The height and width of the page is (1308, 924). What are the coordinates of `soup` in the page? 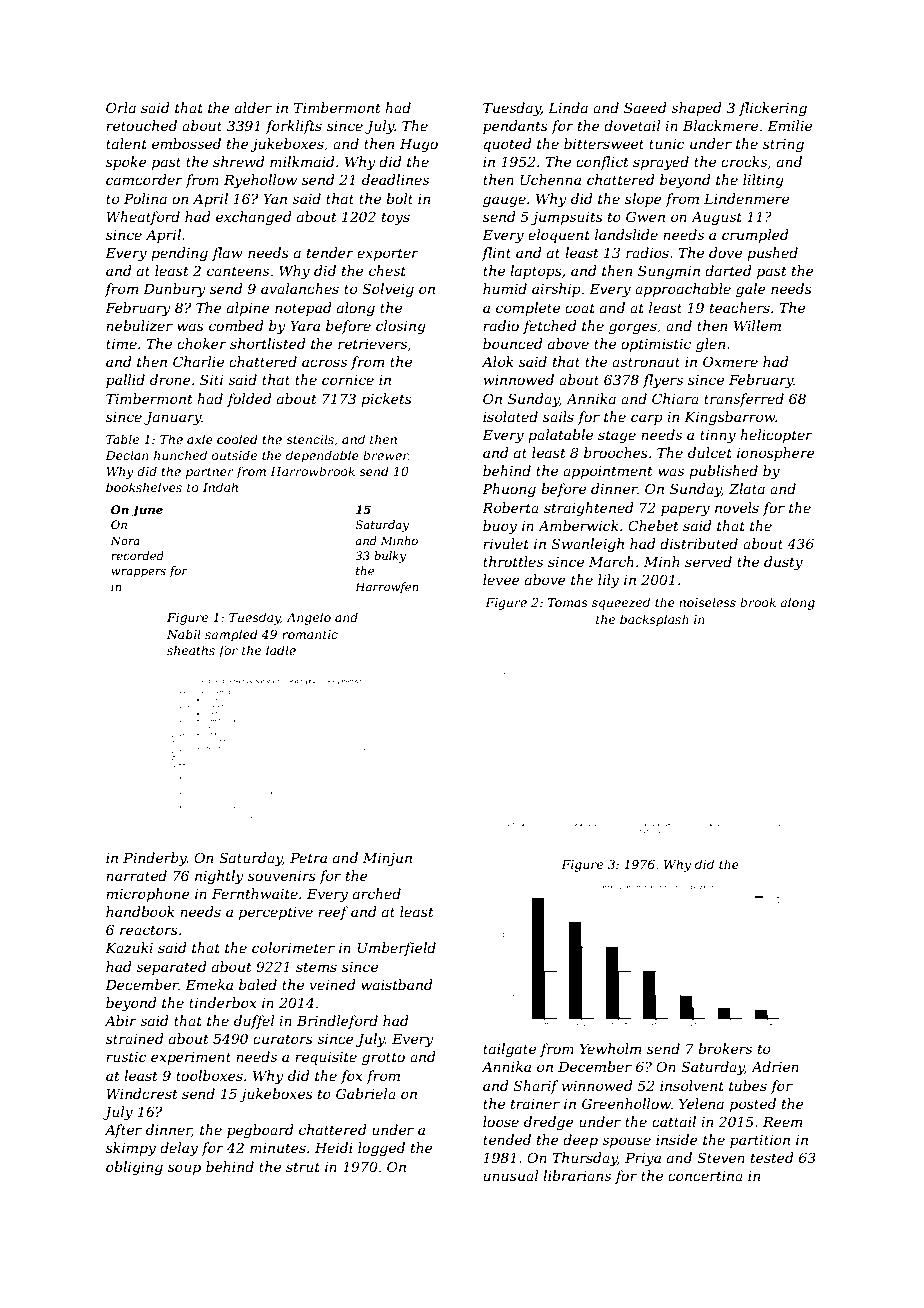 It's located at (184, 1169).
